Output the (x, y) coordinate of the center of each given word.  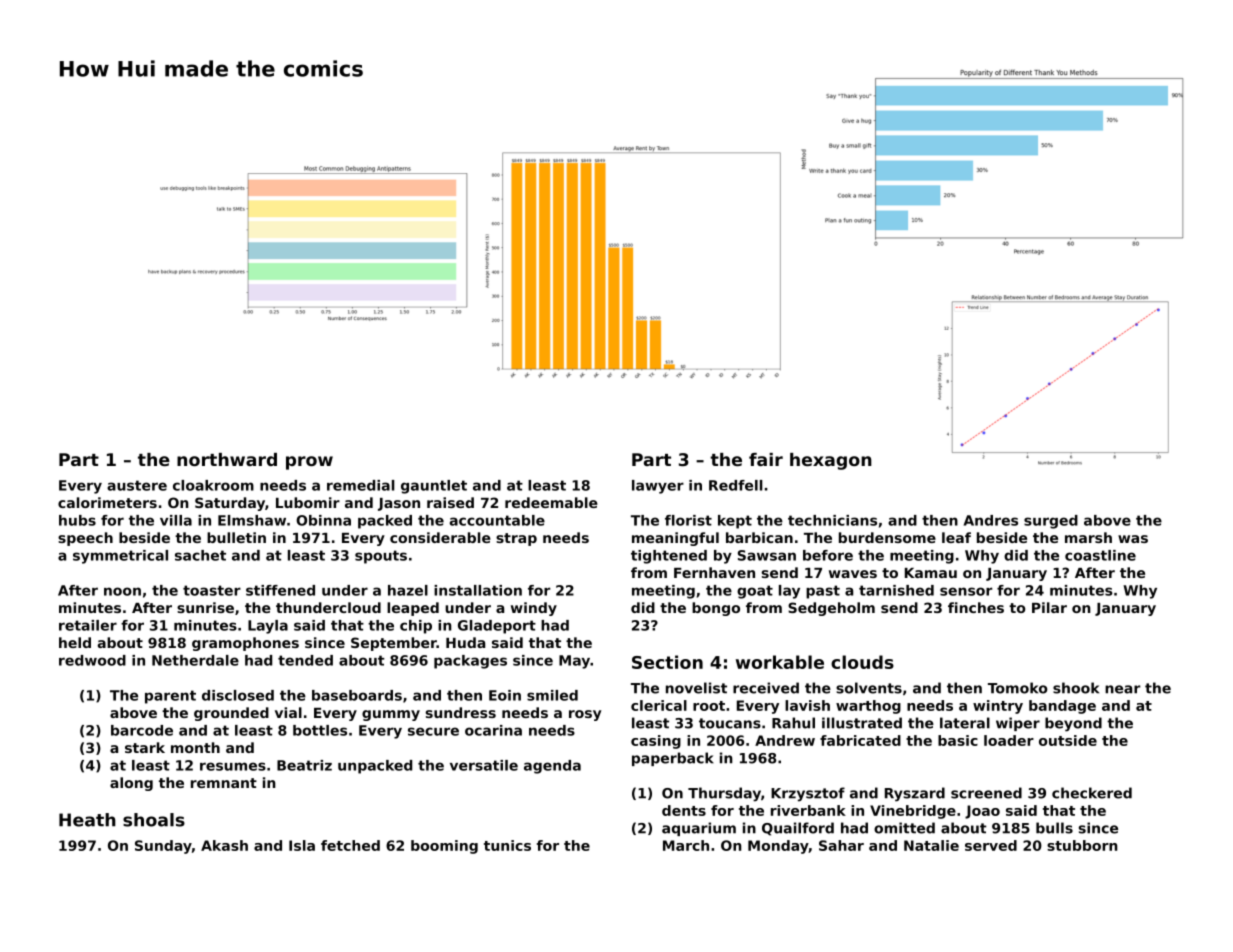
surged (1051, 522)
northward (227, 459)
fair (766, 459)
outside (1068, 740)
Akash (224, 845)
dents (684, 810)
